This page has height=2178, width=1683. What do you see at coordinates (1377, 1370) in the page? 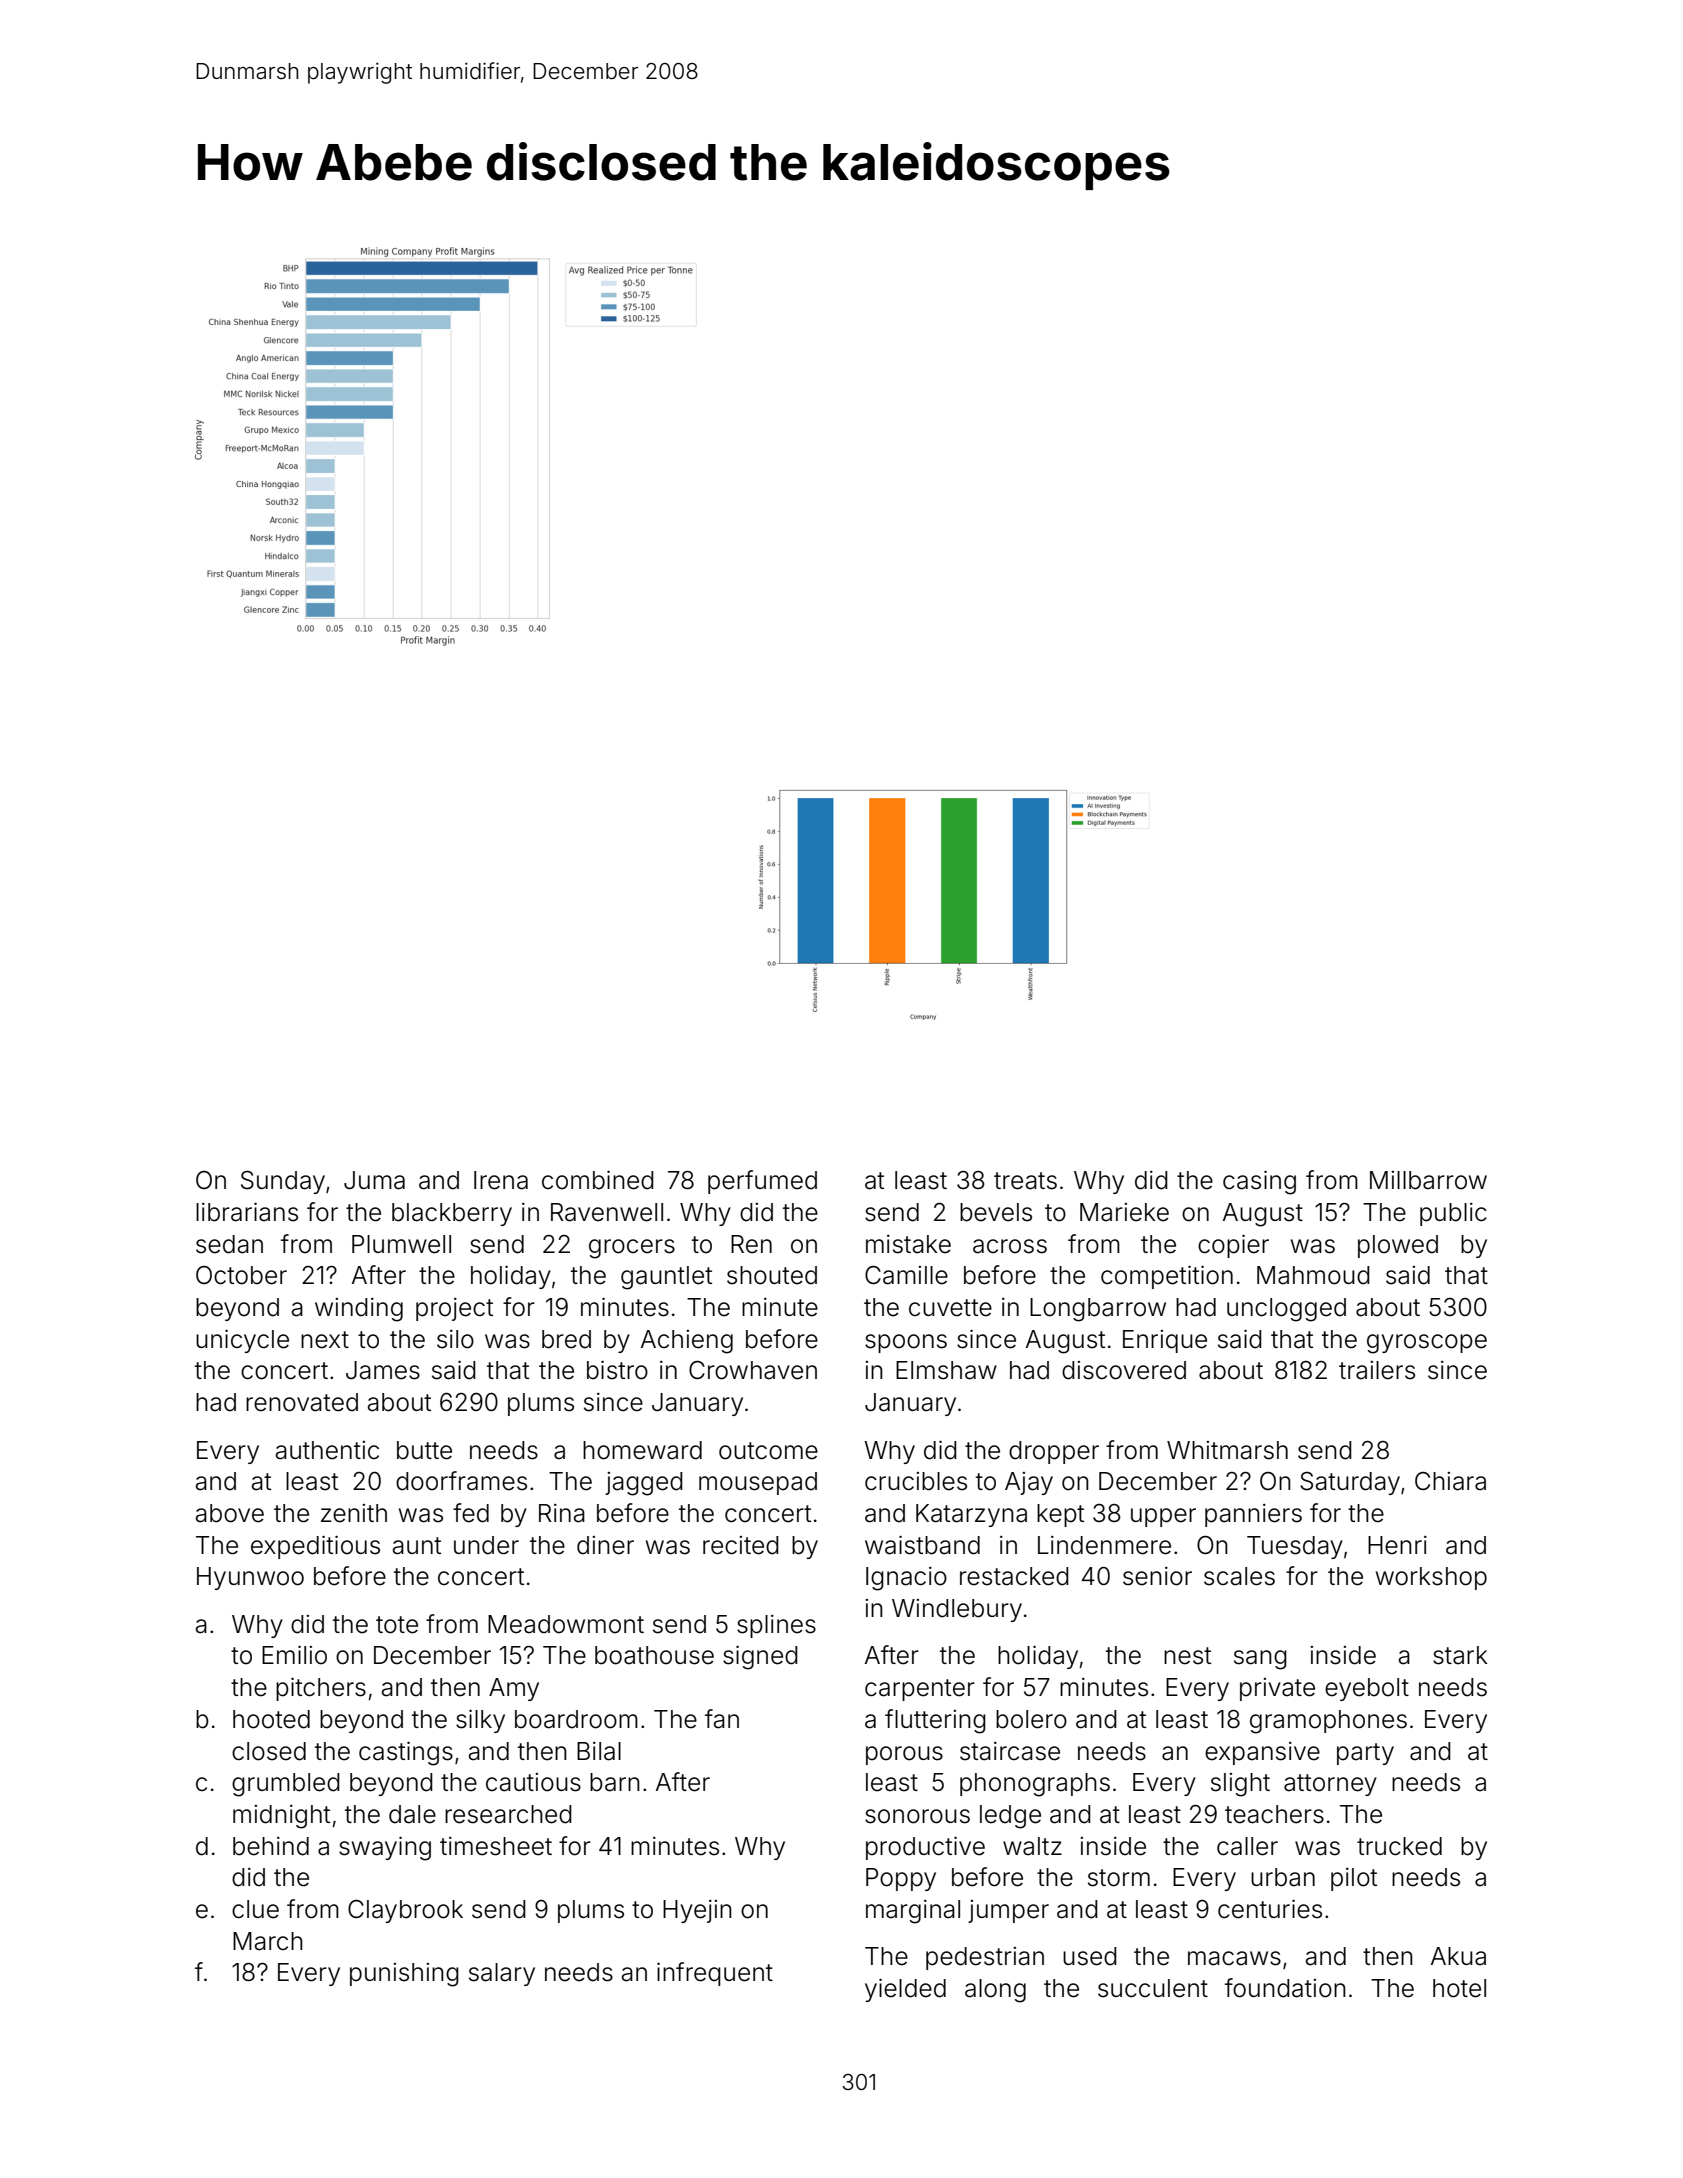
I see `trailers` at bounding box center [1377, 1370].
